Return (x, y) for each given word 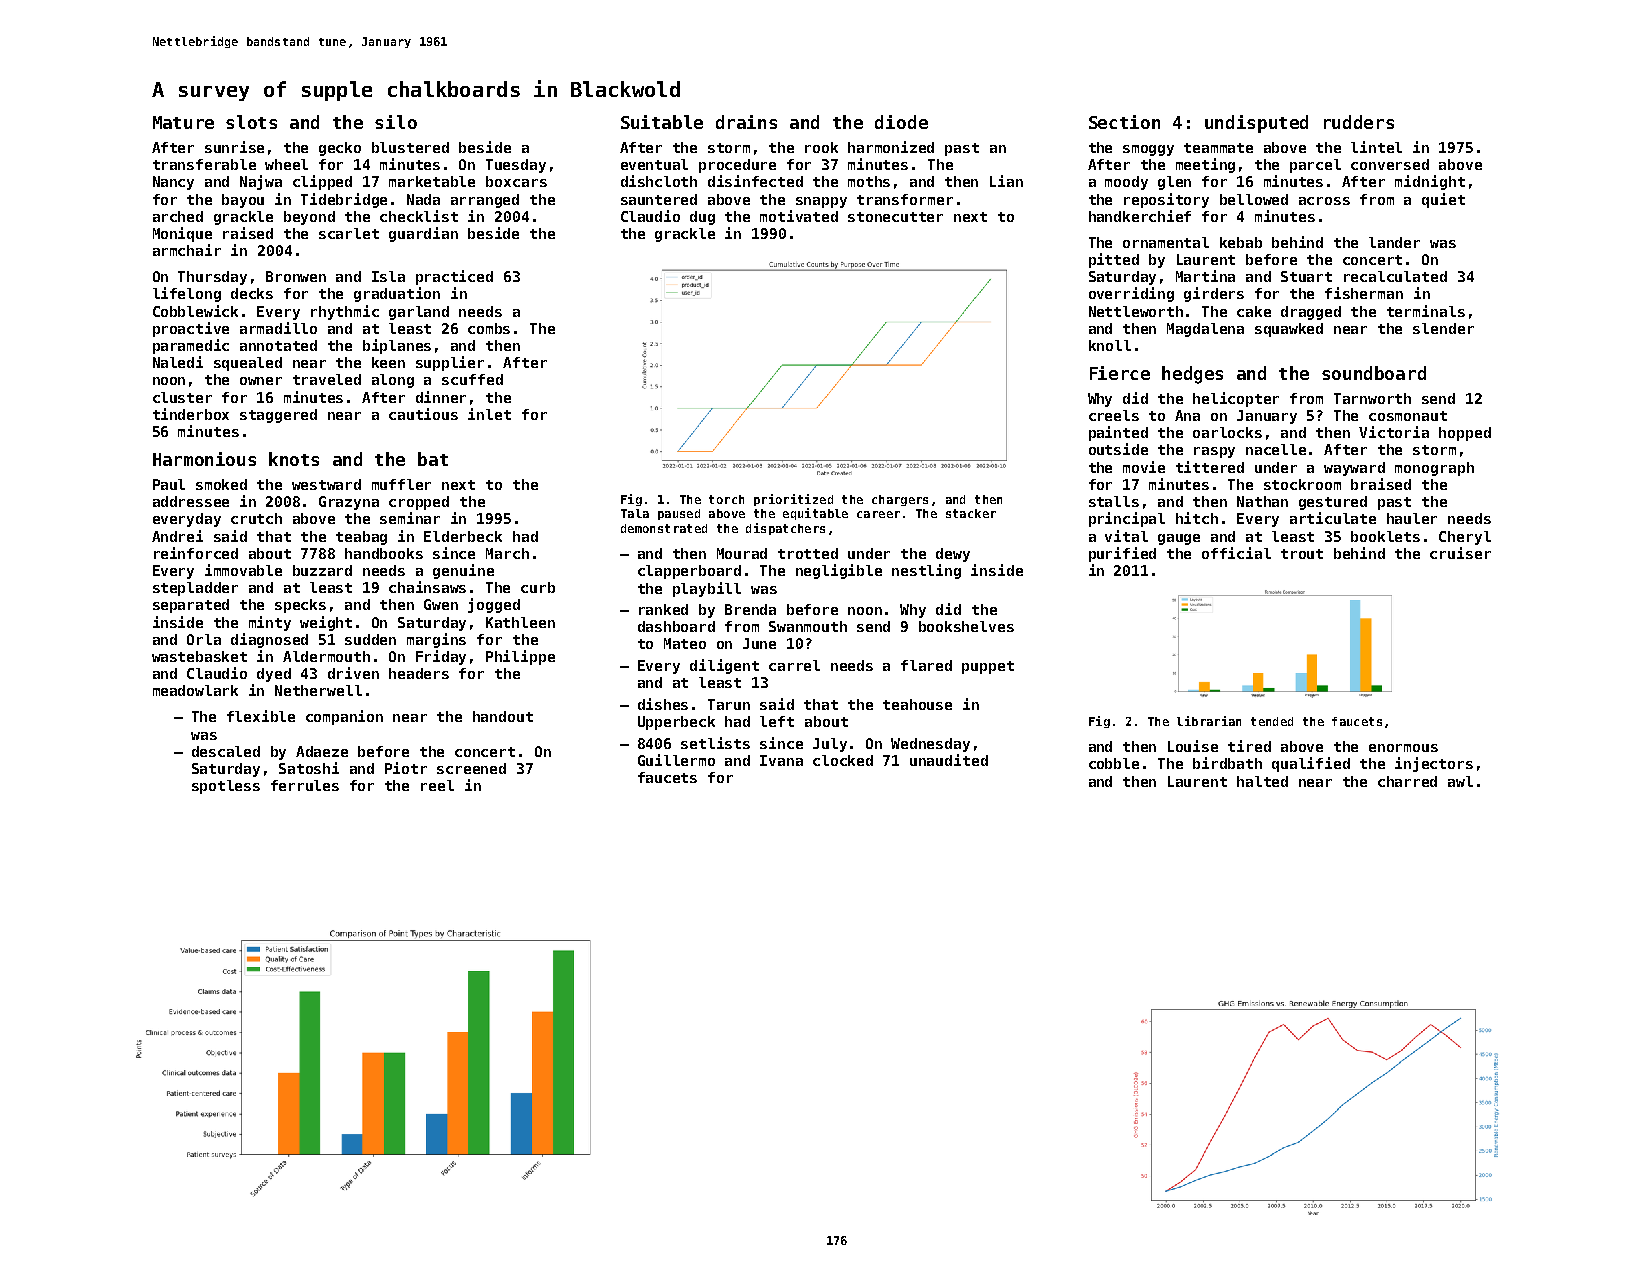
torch (726, 499)
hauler (1412, 518)
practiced (454, 277)
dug (702, 218)
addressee (191, 501)
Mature (183, 122)
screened (471, 768)
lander (1394, 242)
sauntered (659, 199)
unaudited (949, 760)
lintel (1376, 147)
